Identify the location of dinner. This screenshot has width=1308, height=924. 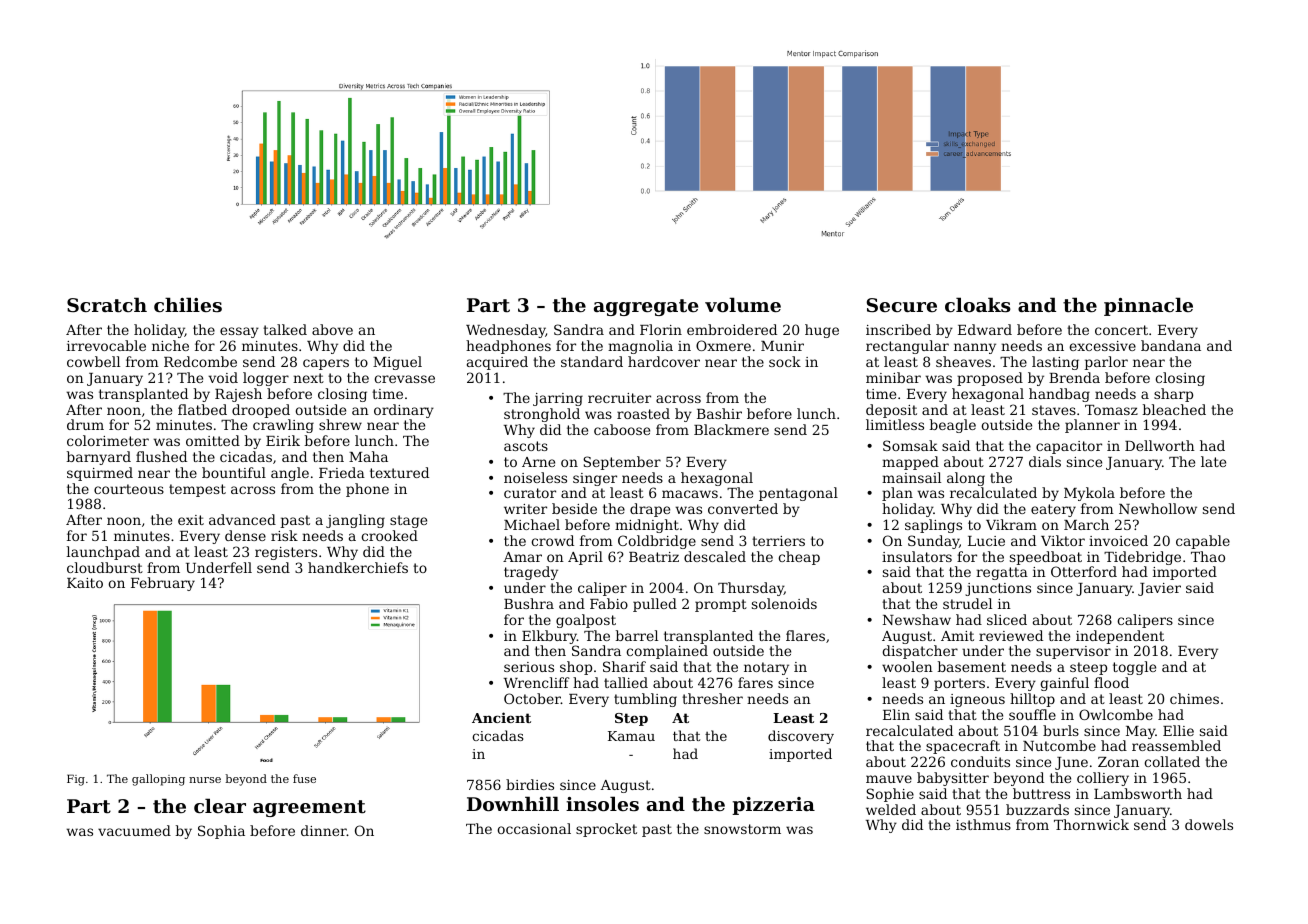
(324, 830).
